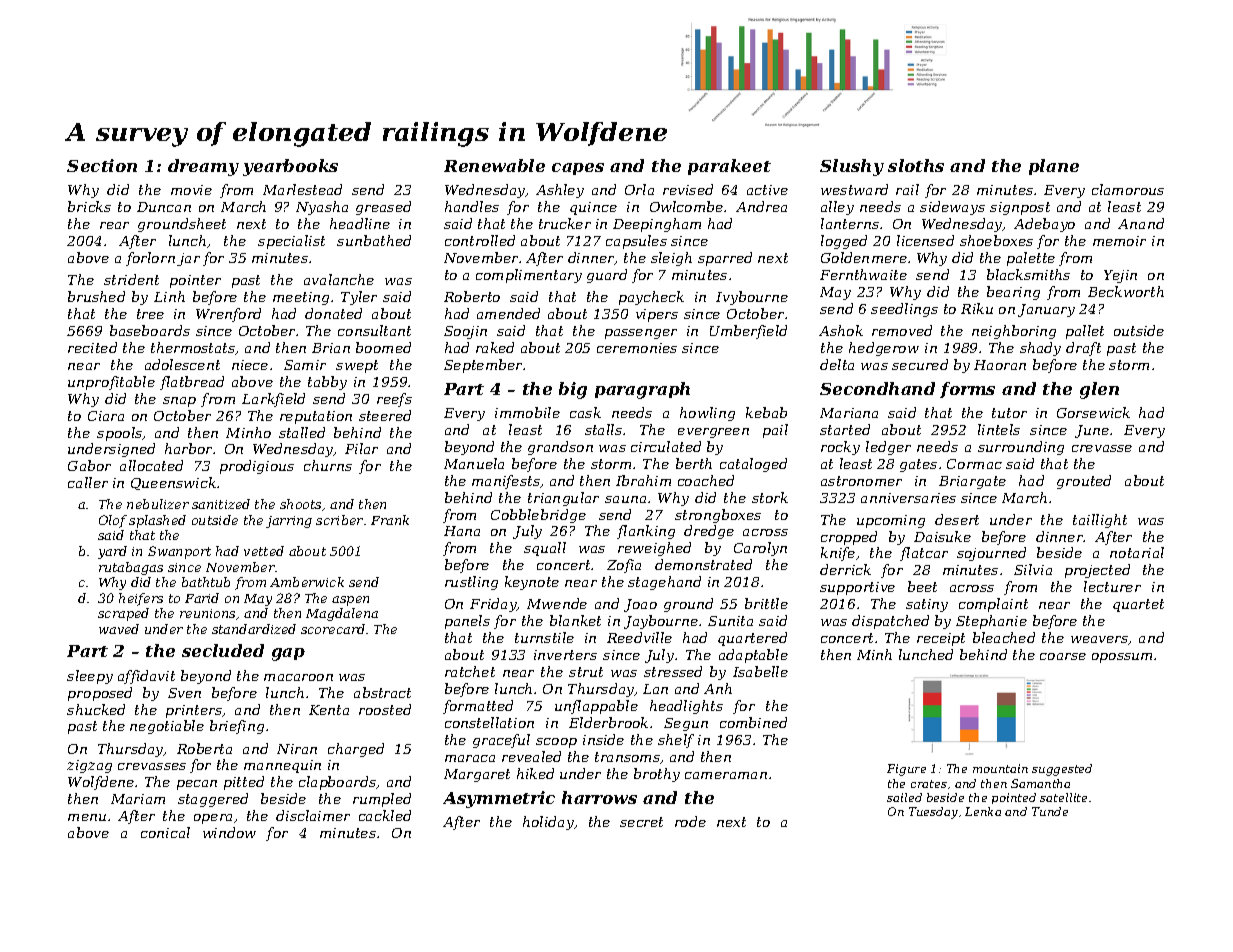  Describe the element at coordinates (289, 522) in the screenshot. I see `jarring` at that location.
